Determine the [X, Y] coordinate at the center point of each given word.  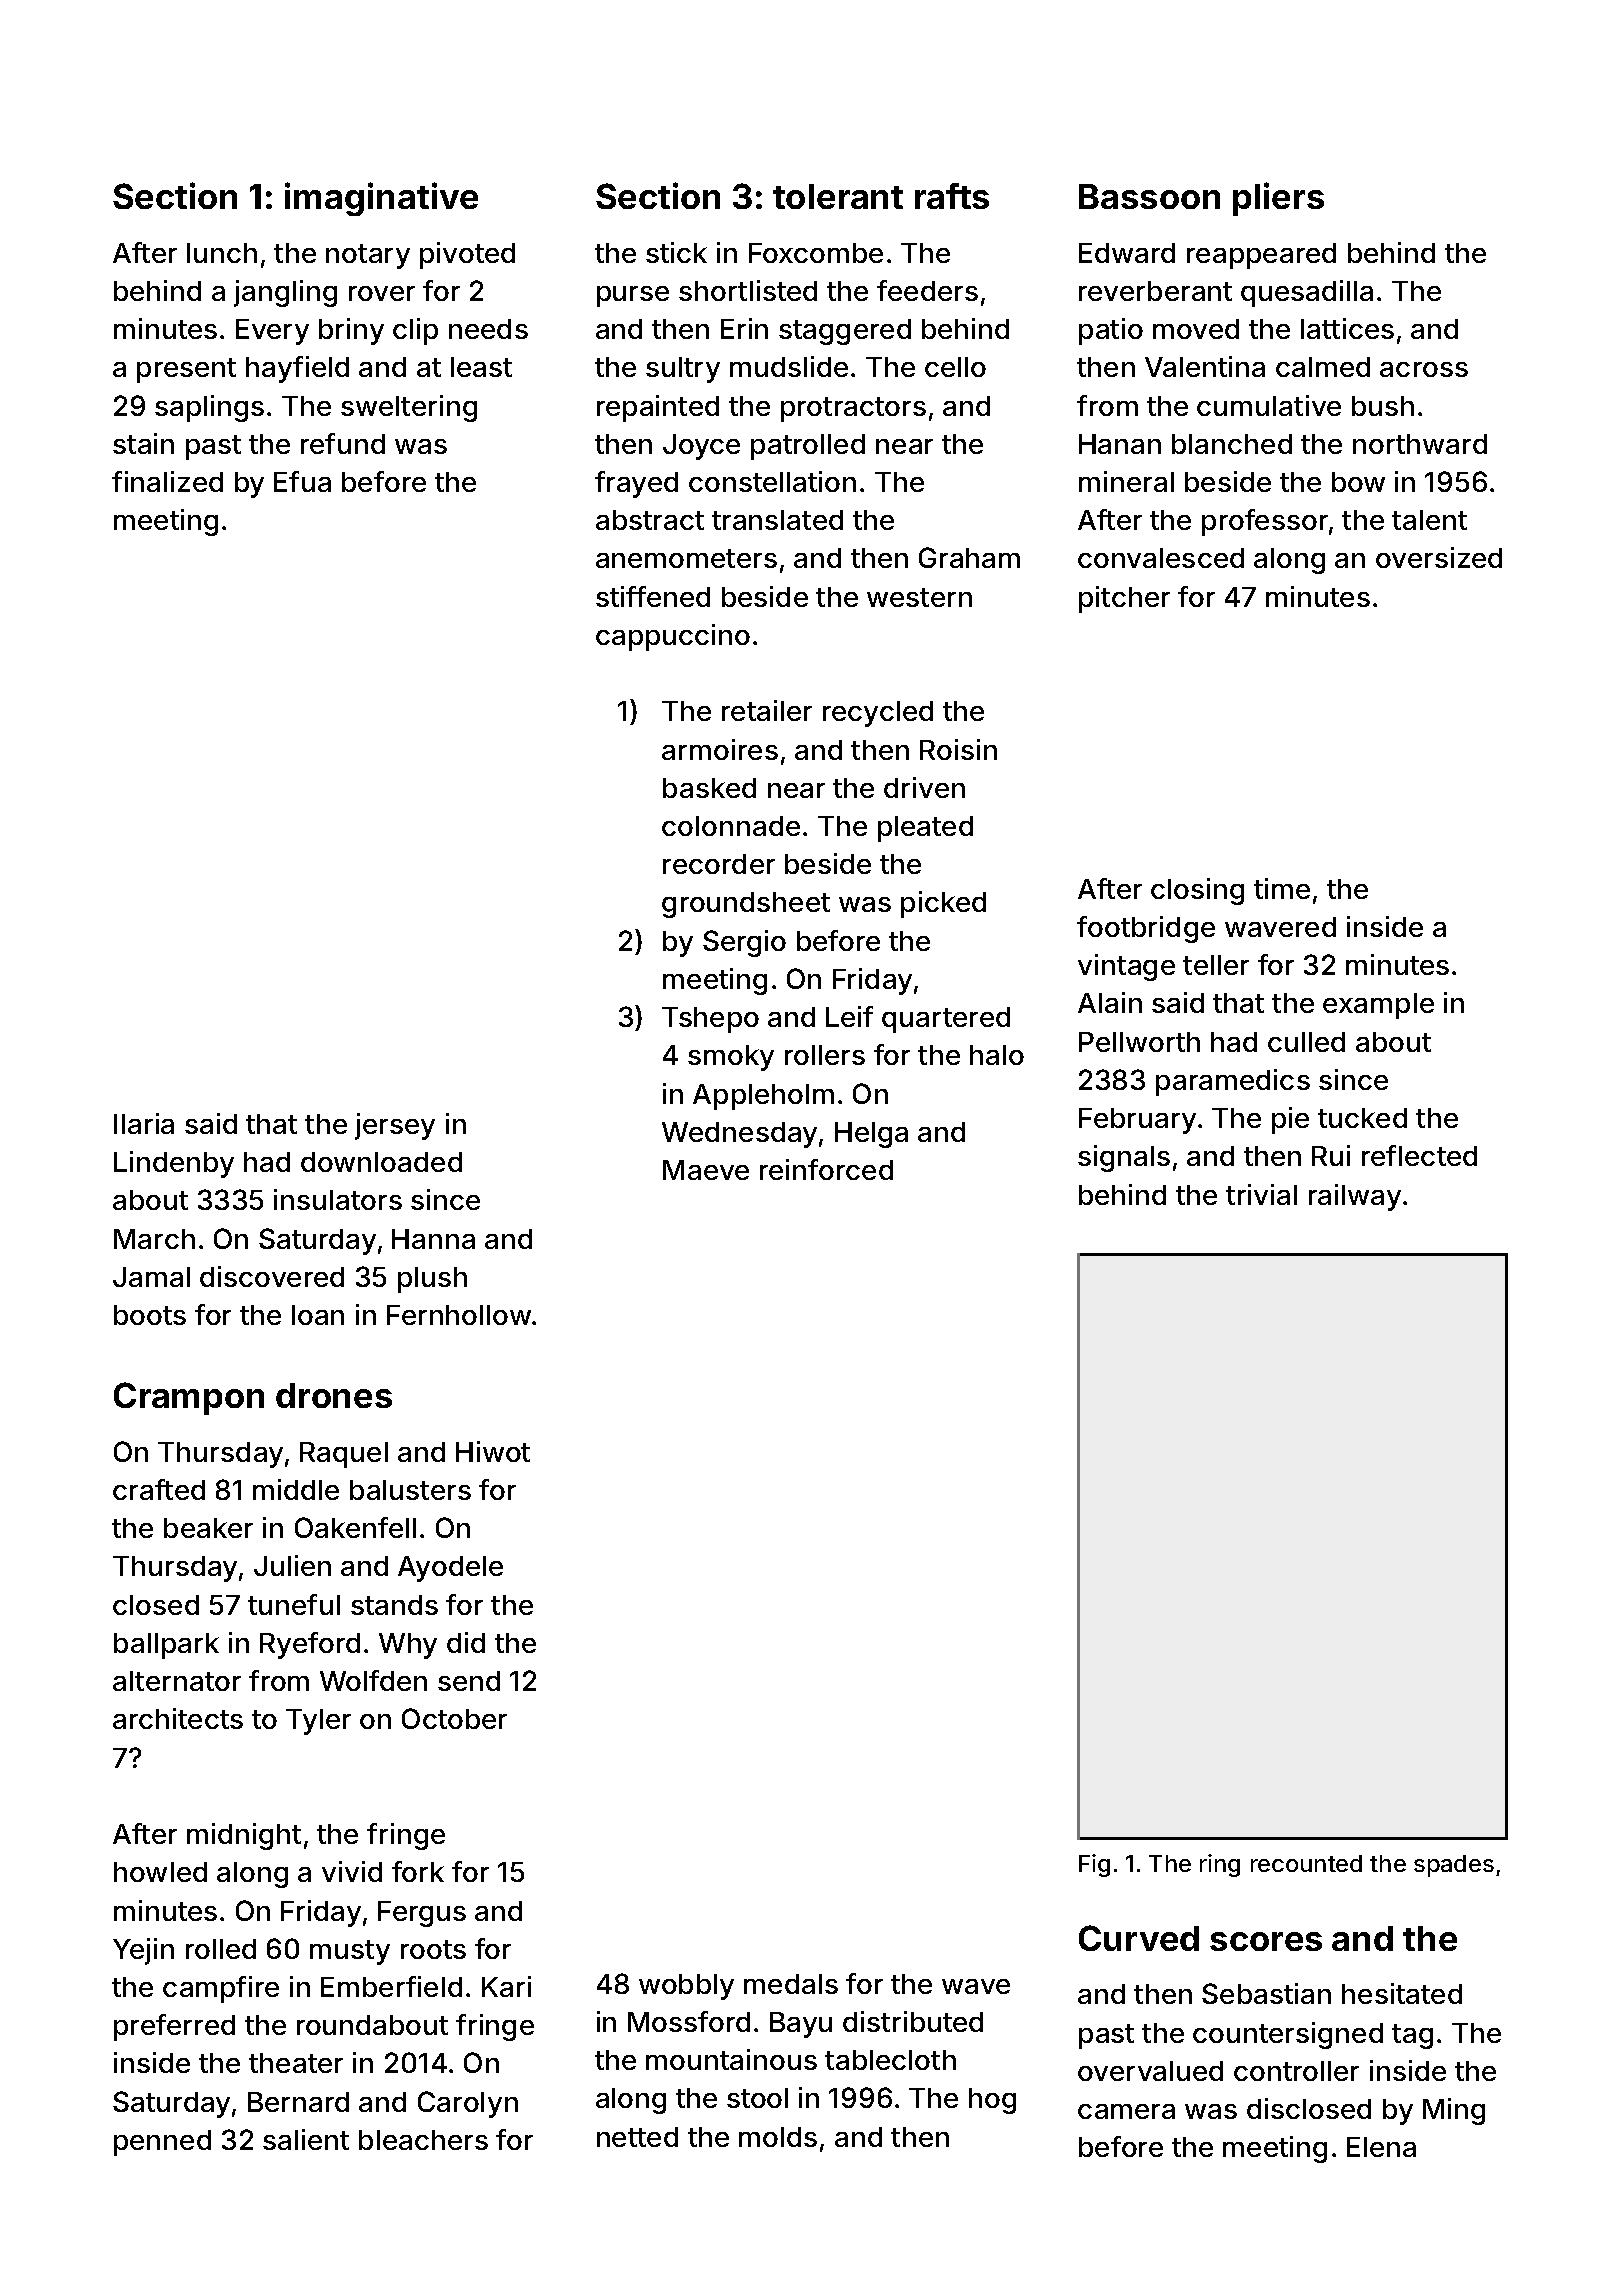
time [1282, 888]
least [481, 367]
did [466, 1642]
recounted [1306, 1863]
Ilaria [144, 1123]
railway [1355, 1197]
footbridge [1146, 929]
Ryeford [310, 1645]
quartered [946, 1020]
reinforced [826, 1169]
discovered [272, 1276]
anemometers [686, 558]
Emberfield [391, 1986]
